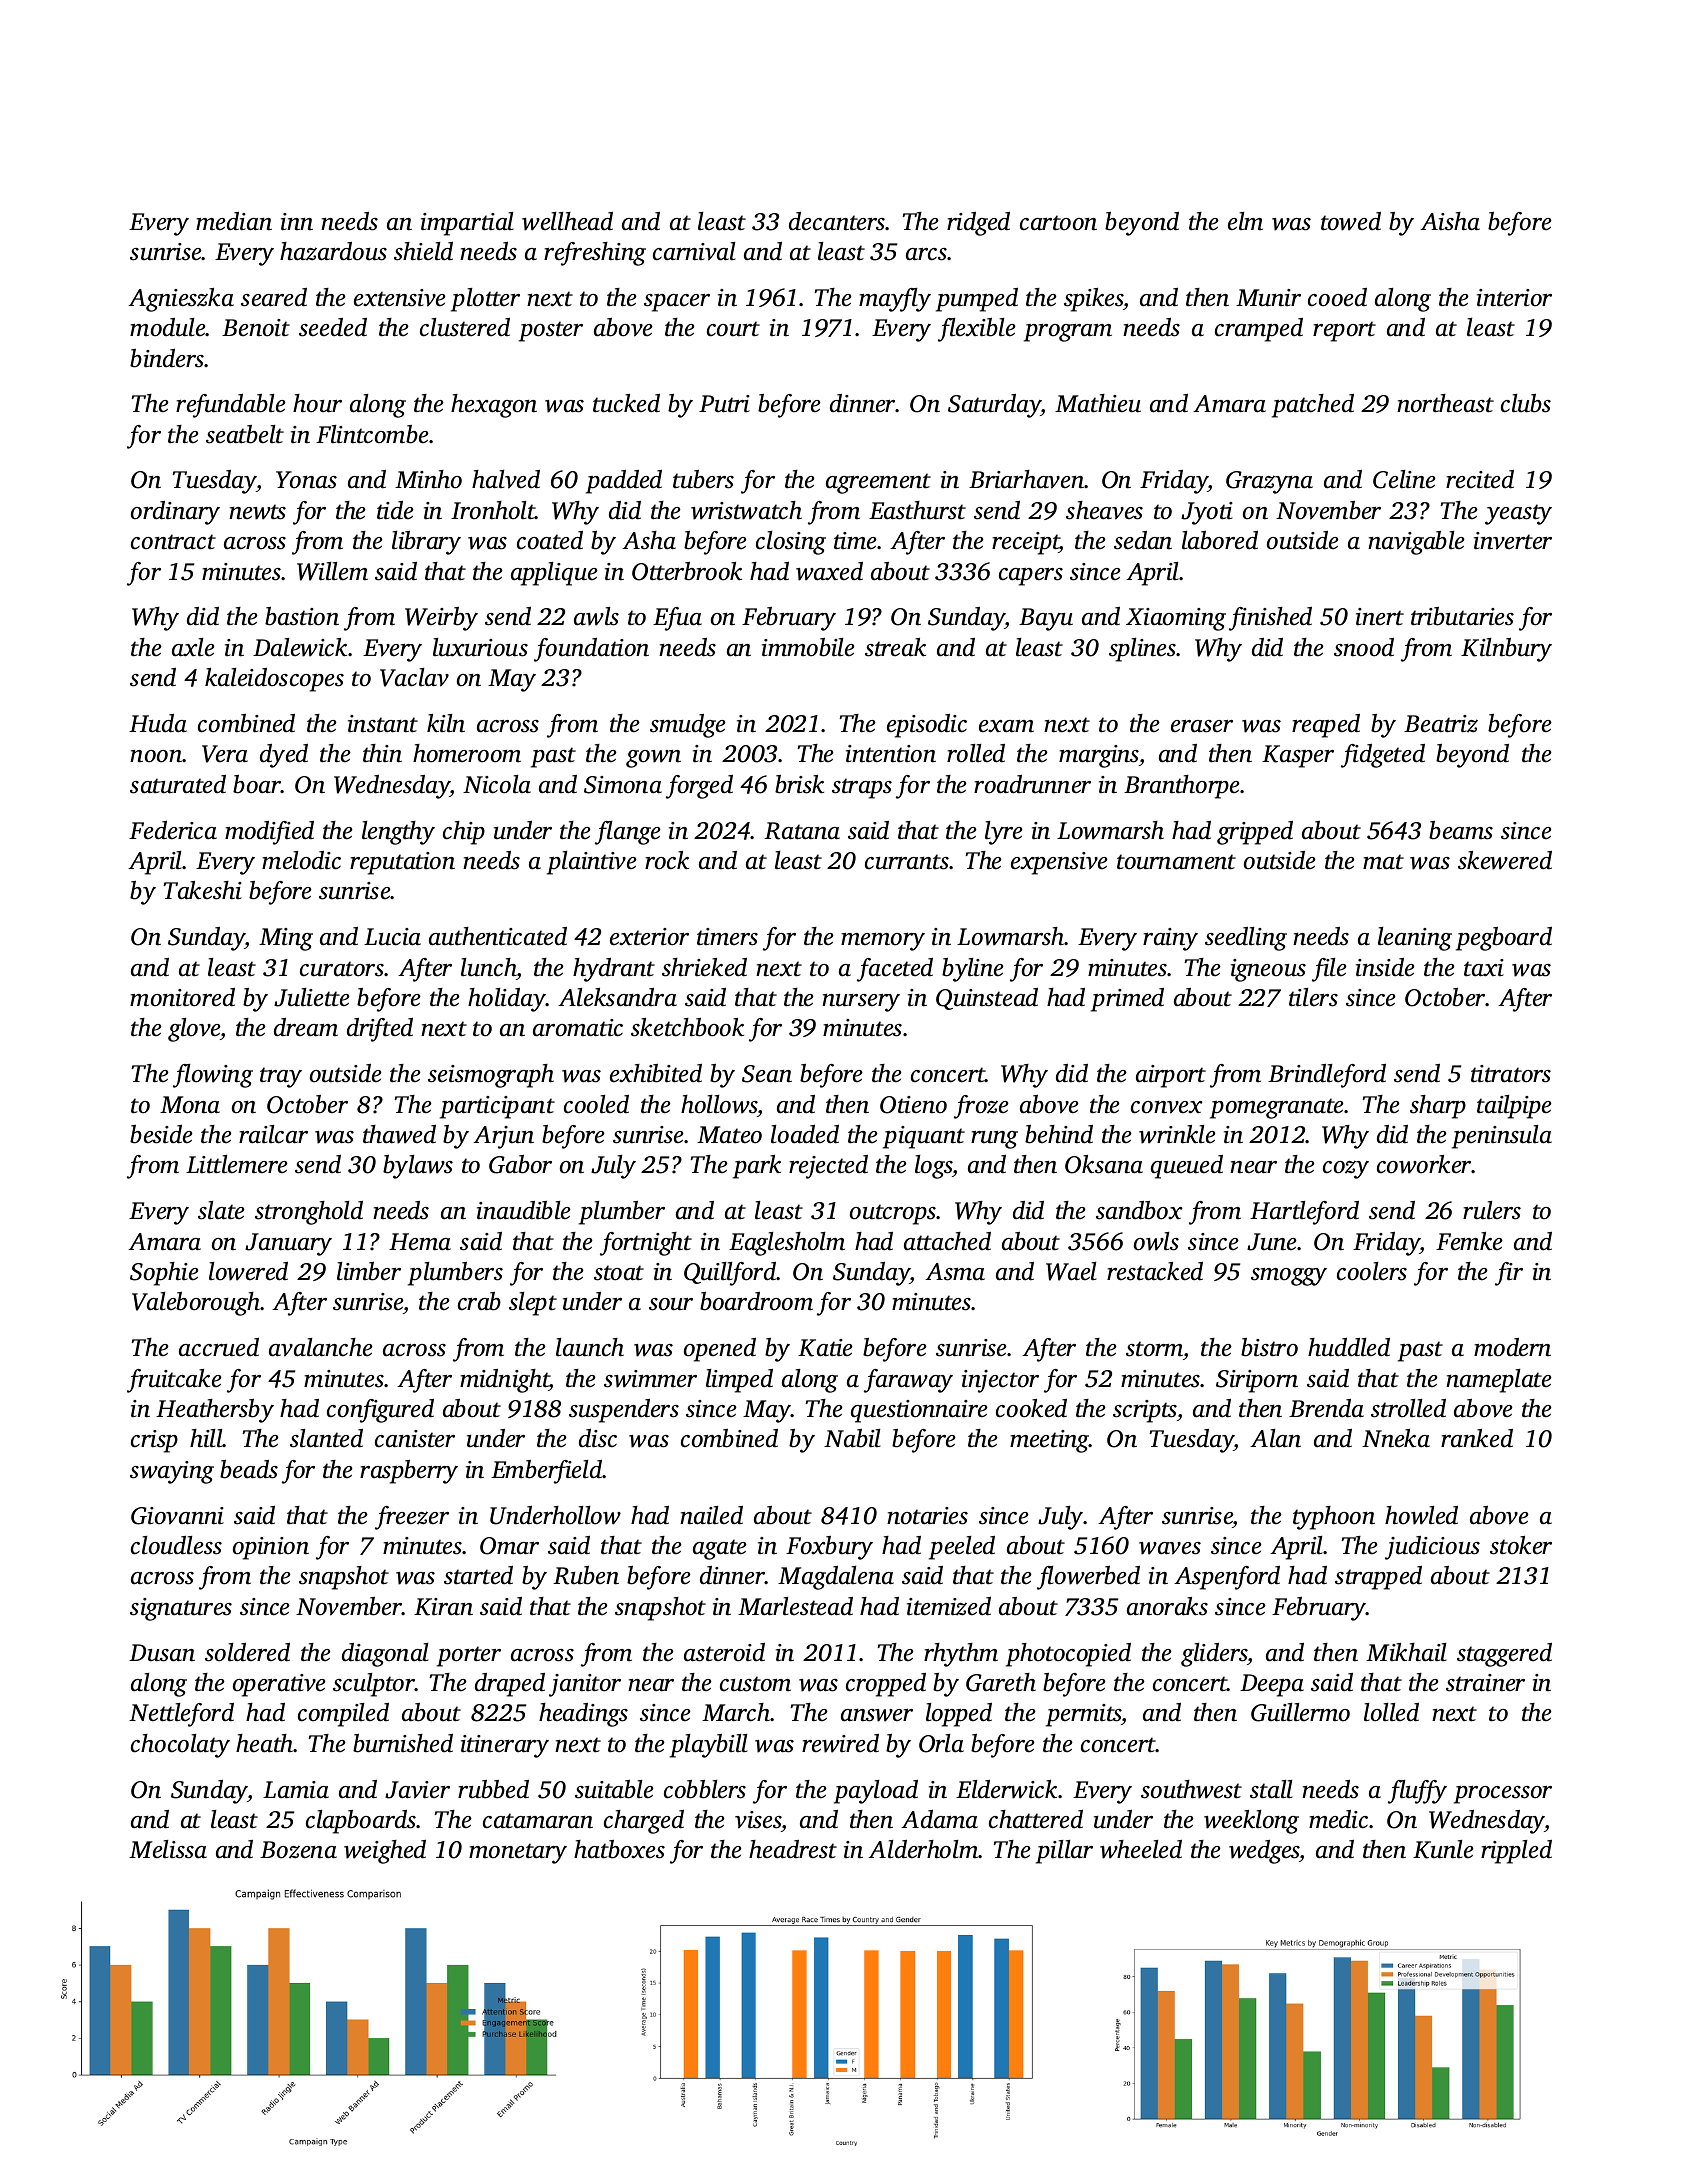  Describe the element at coordinates (1461, 830) in the screenshot. I see `beams` at that location.
